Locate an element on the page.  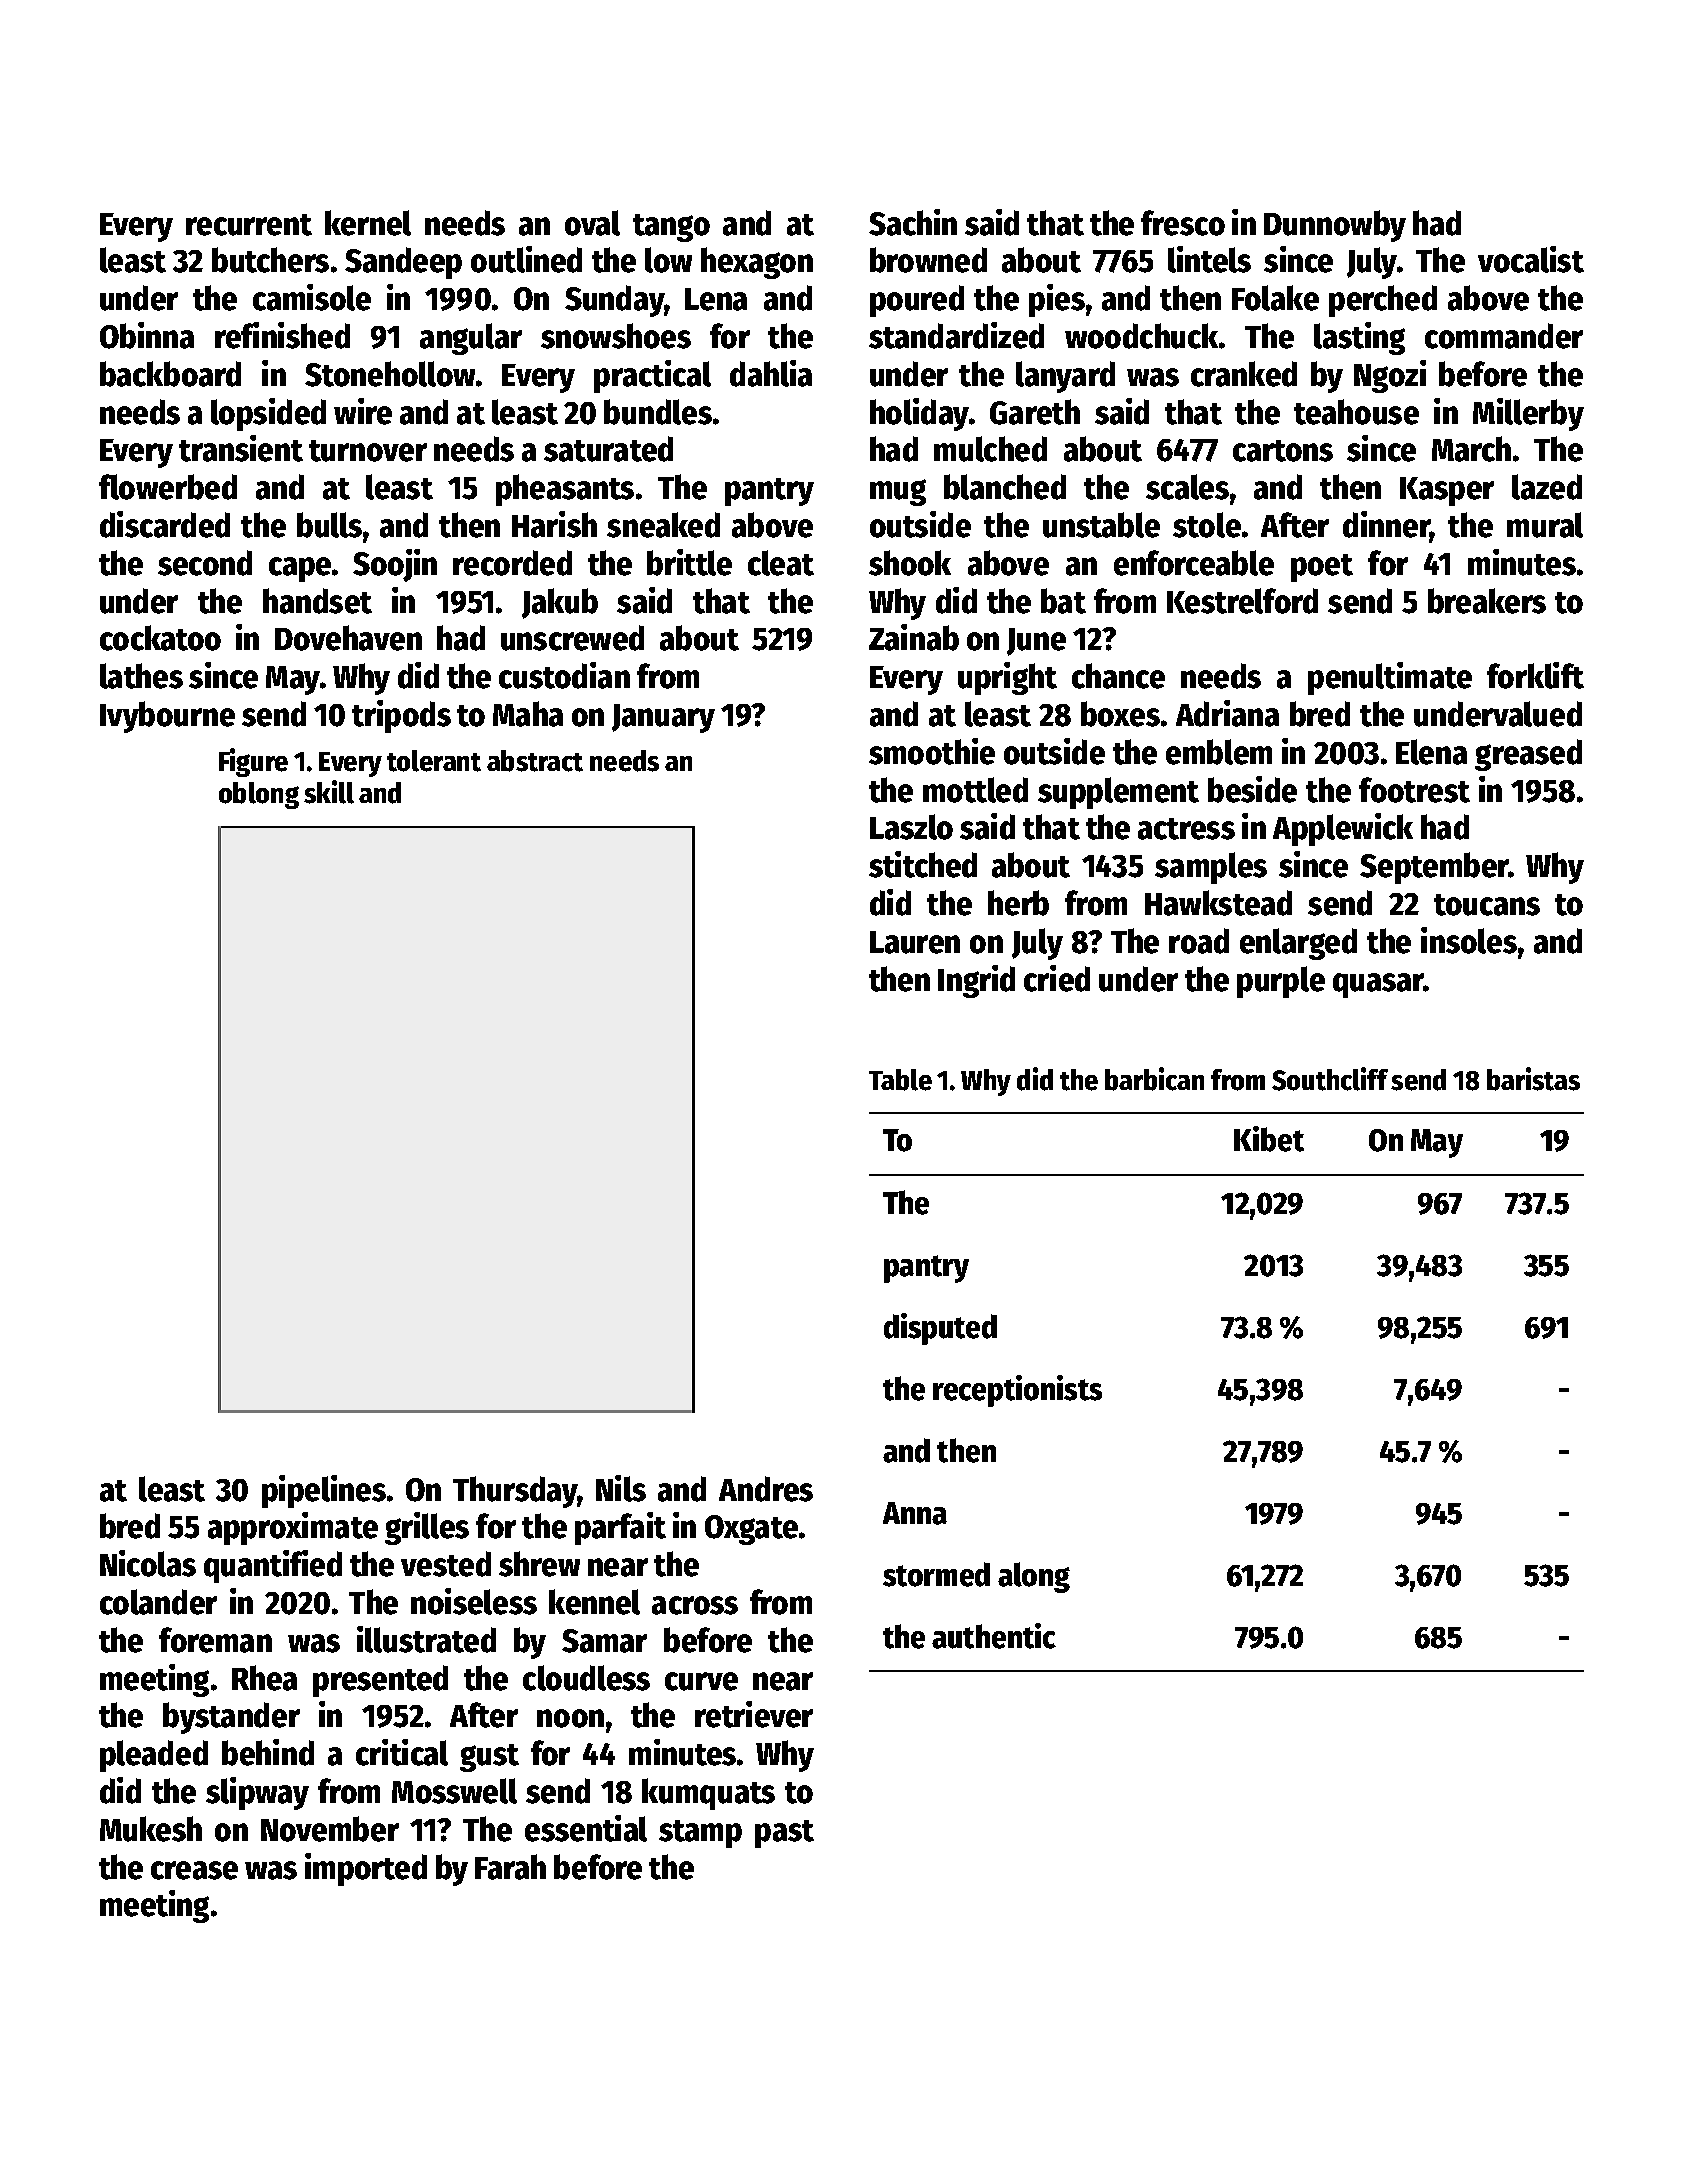
pipelines is located at coordinates (324, 1491).
